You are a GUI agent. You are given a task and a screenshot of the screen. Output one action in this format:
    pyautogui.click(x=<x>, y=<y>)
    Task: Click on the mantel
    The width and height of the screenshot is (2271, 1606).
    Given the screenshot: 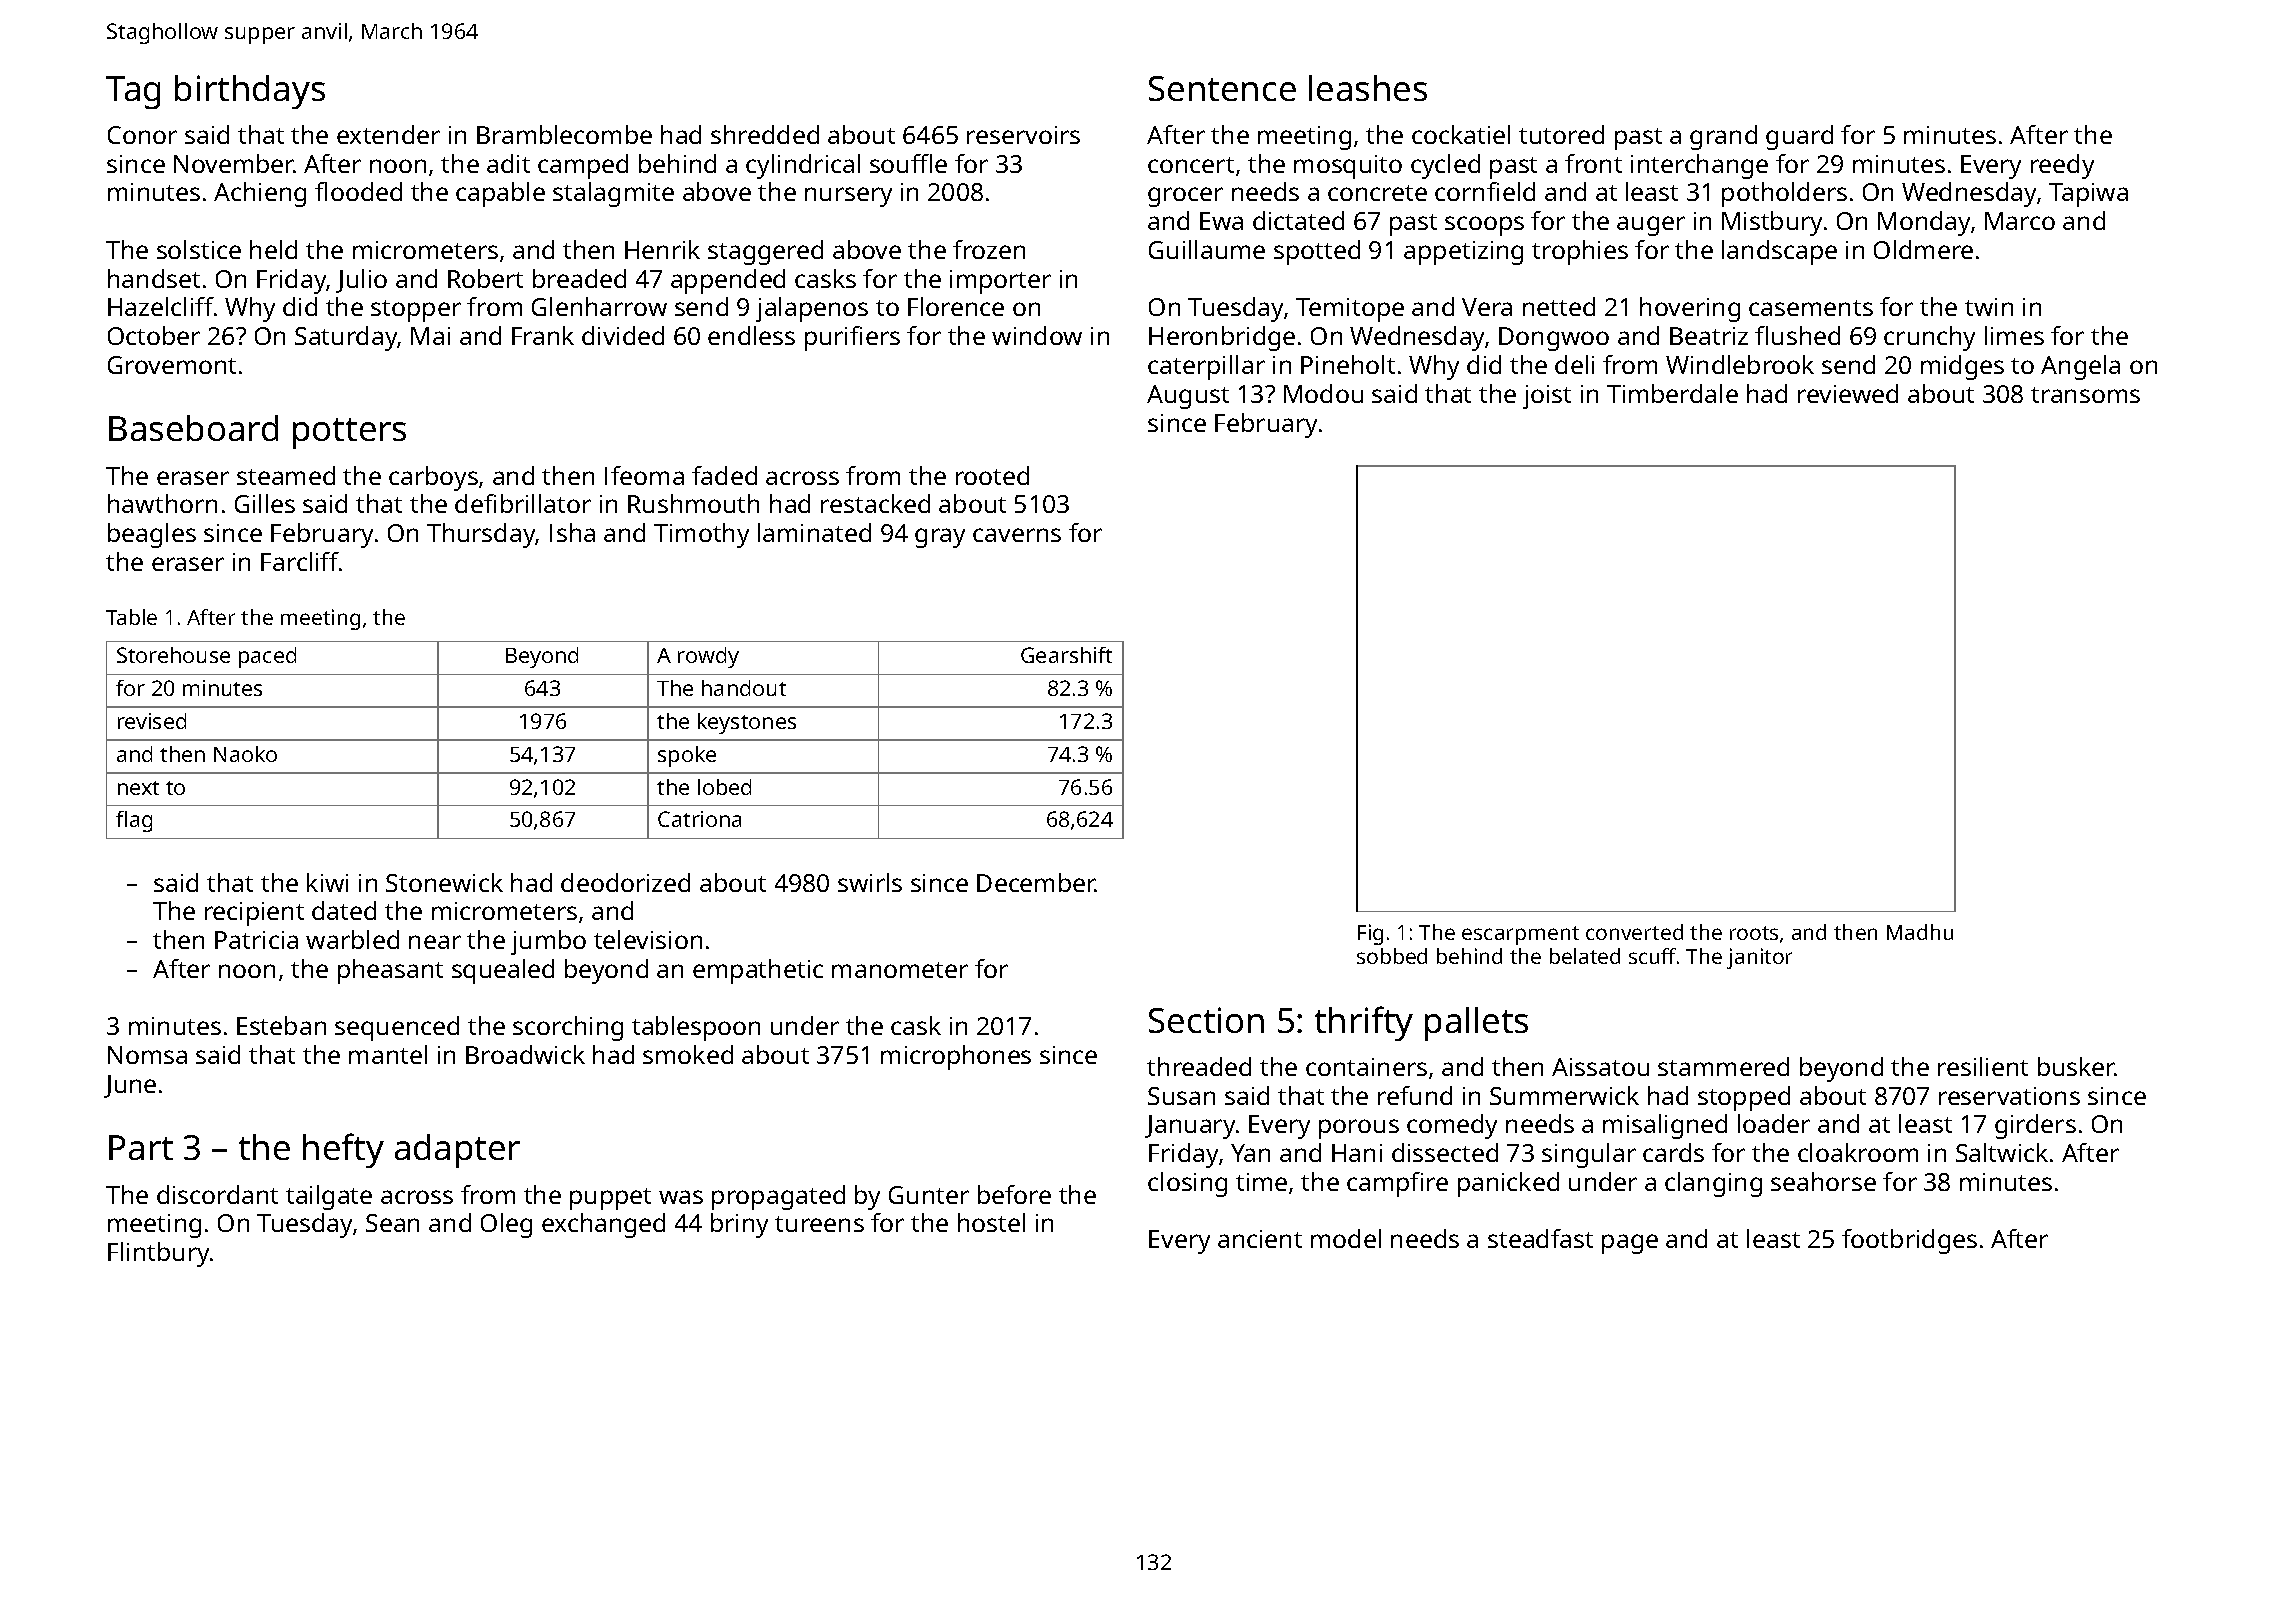 What is the action you would take?
    pyautogui.click(x=388, y=1054)
